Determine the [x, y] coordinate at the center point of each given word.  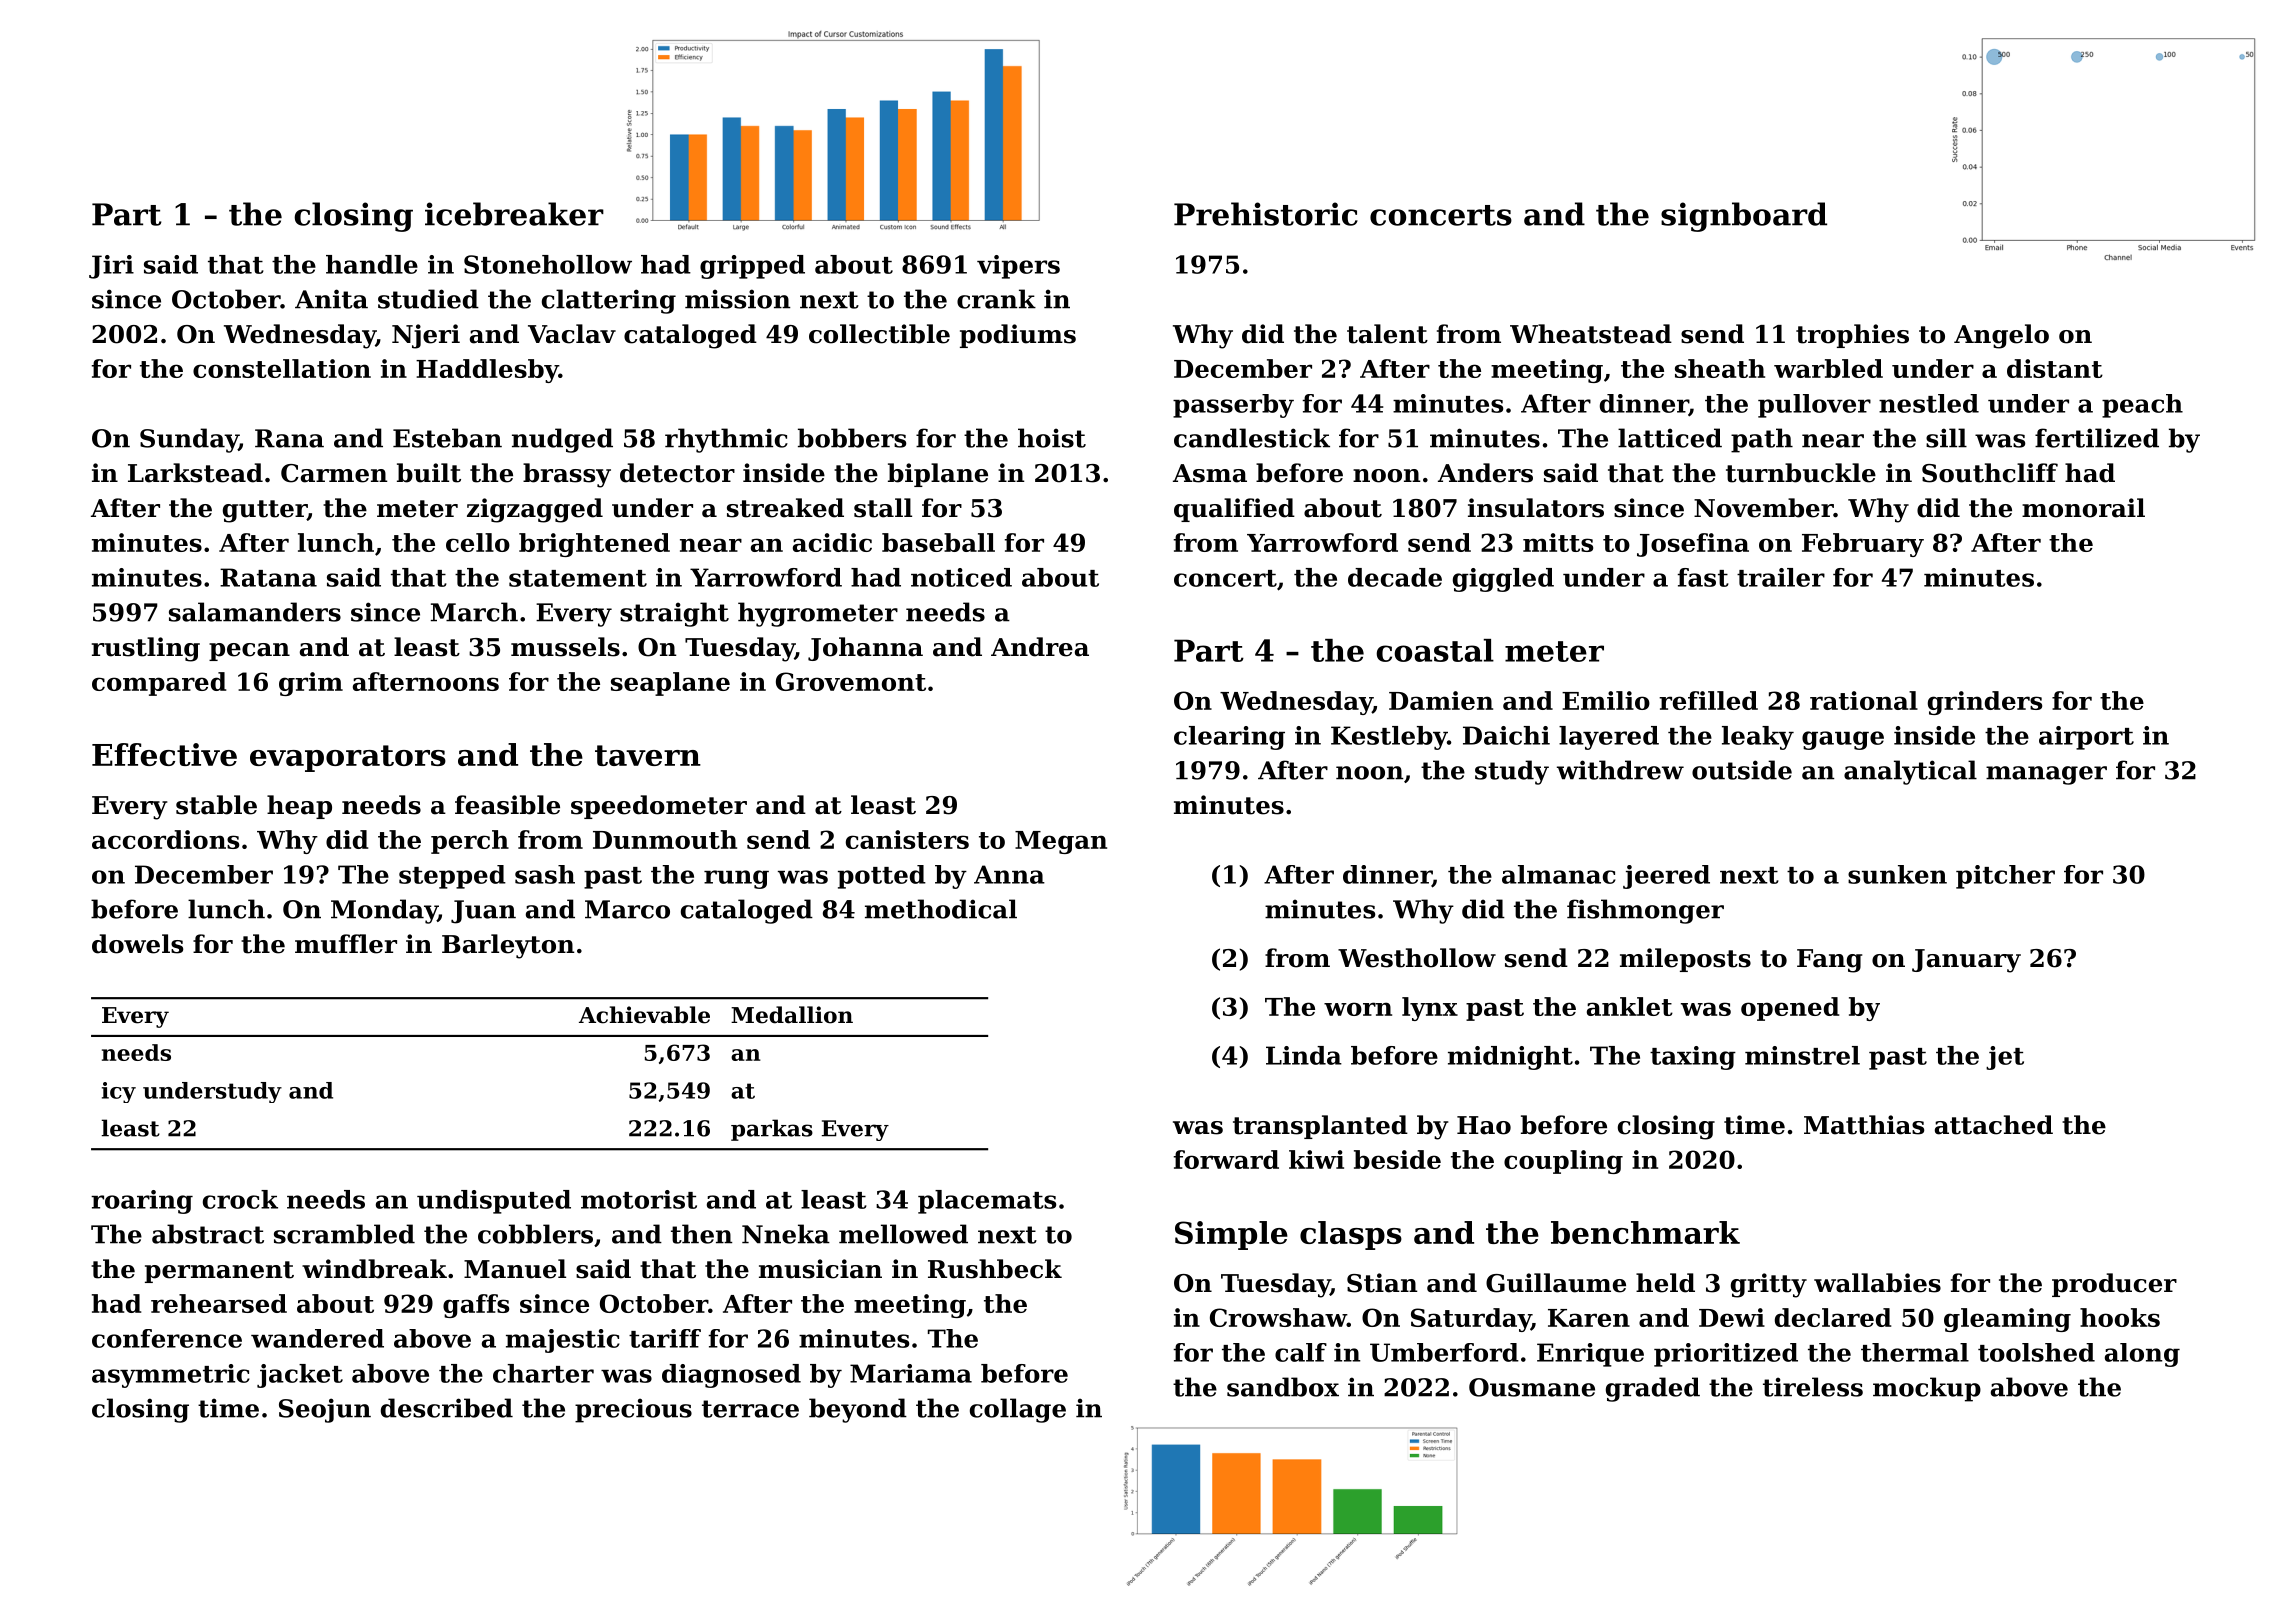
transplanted [1320, 1127]
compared [159, 684]
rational [1864, 700]
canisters [907, 839]
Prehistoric [1266, 214]
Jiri [111, 267]
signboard [1744, 217]
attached [1994, 1125]
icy [119, 1092]
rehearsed [219, 1303]
